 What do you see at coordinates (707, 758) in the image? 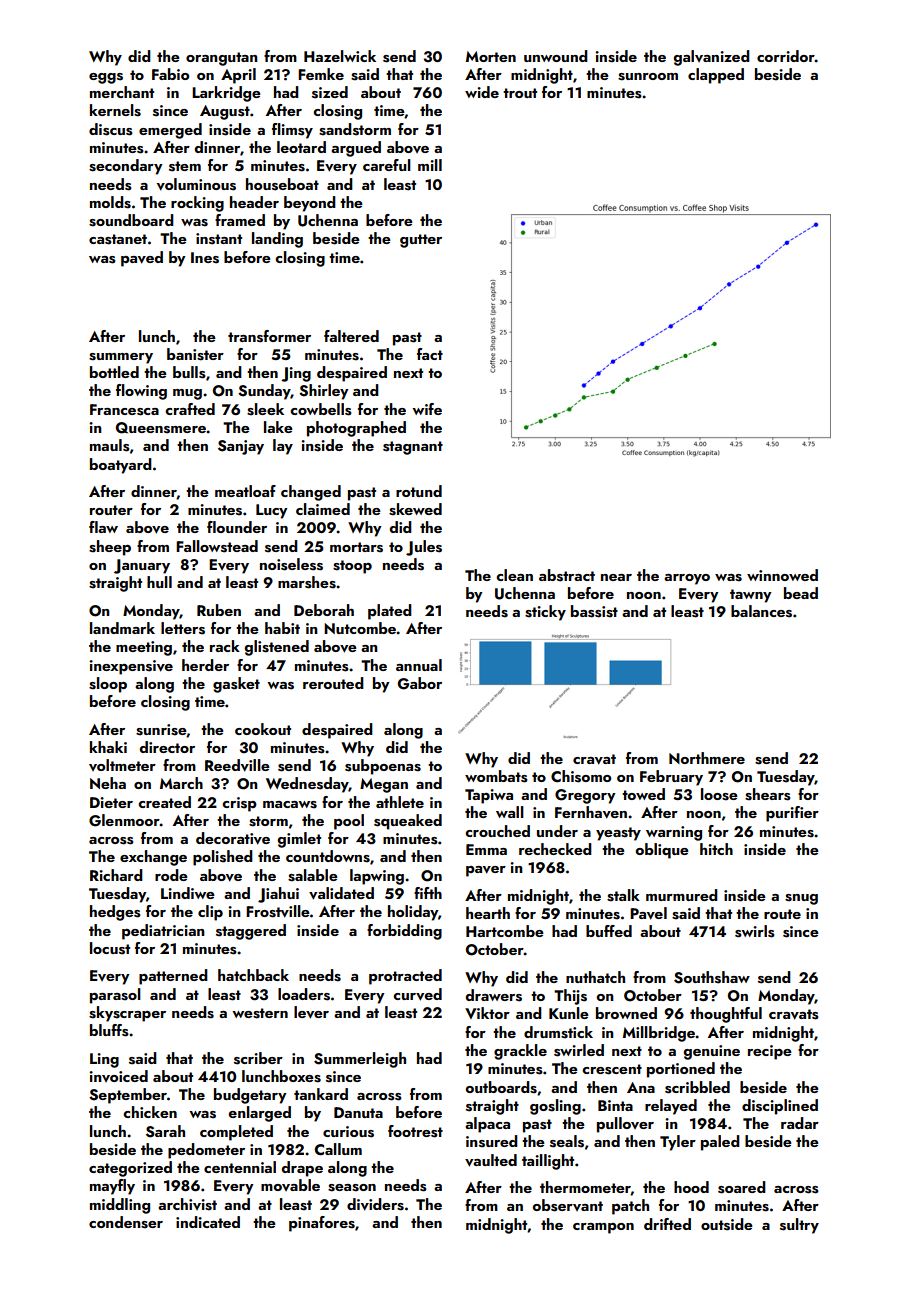
I see `Northmere` at bounding box center [707, 758].
